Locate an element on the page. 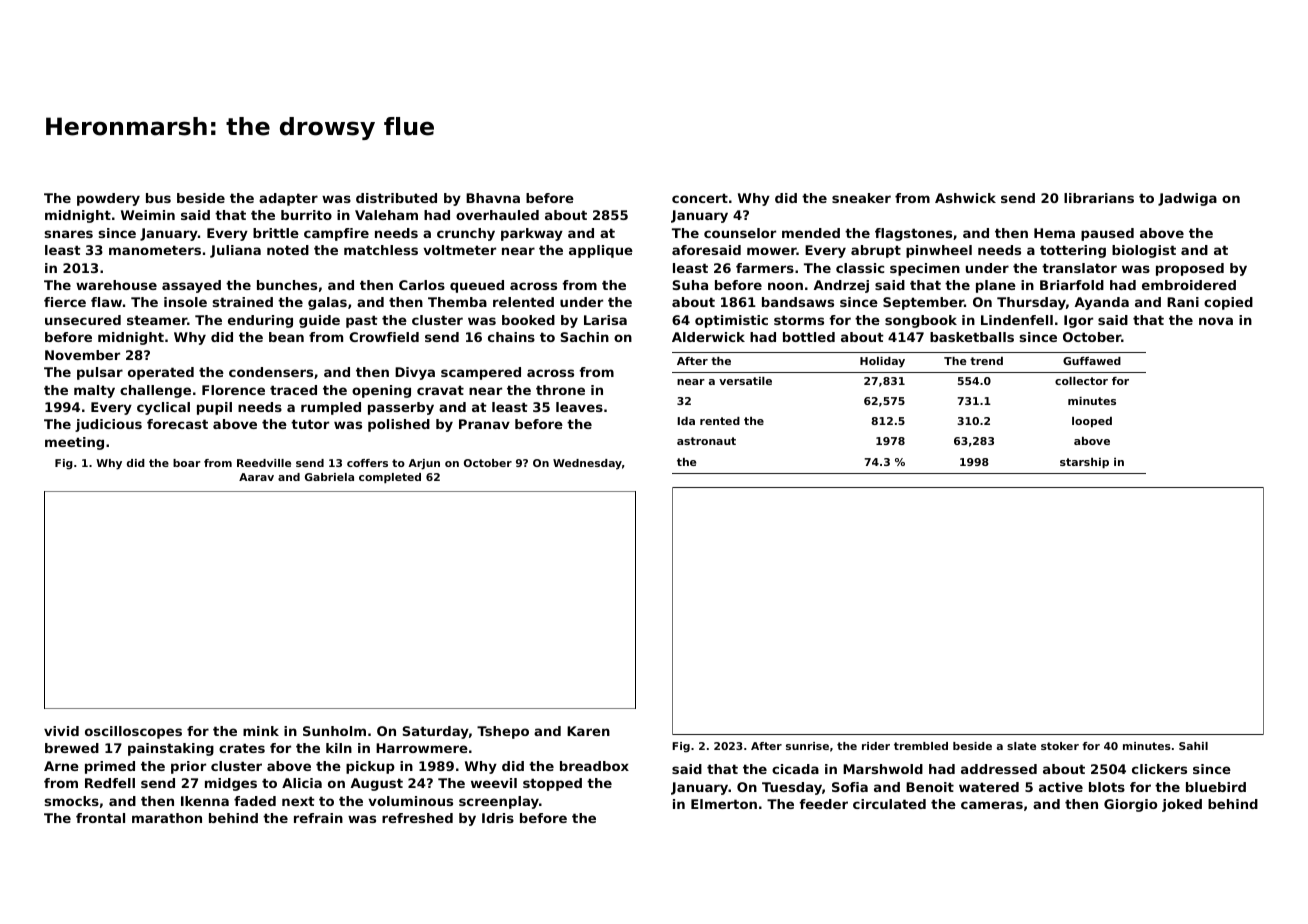 The height and width of the page is (924, 1308). starship is located at coordinates (1084, 463).
